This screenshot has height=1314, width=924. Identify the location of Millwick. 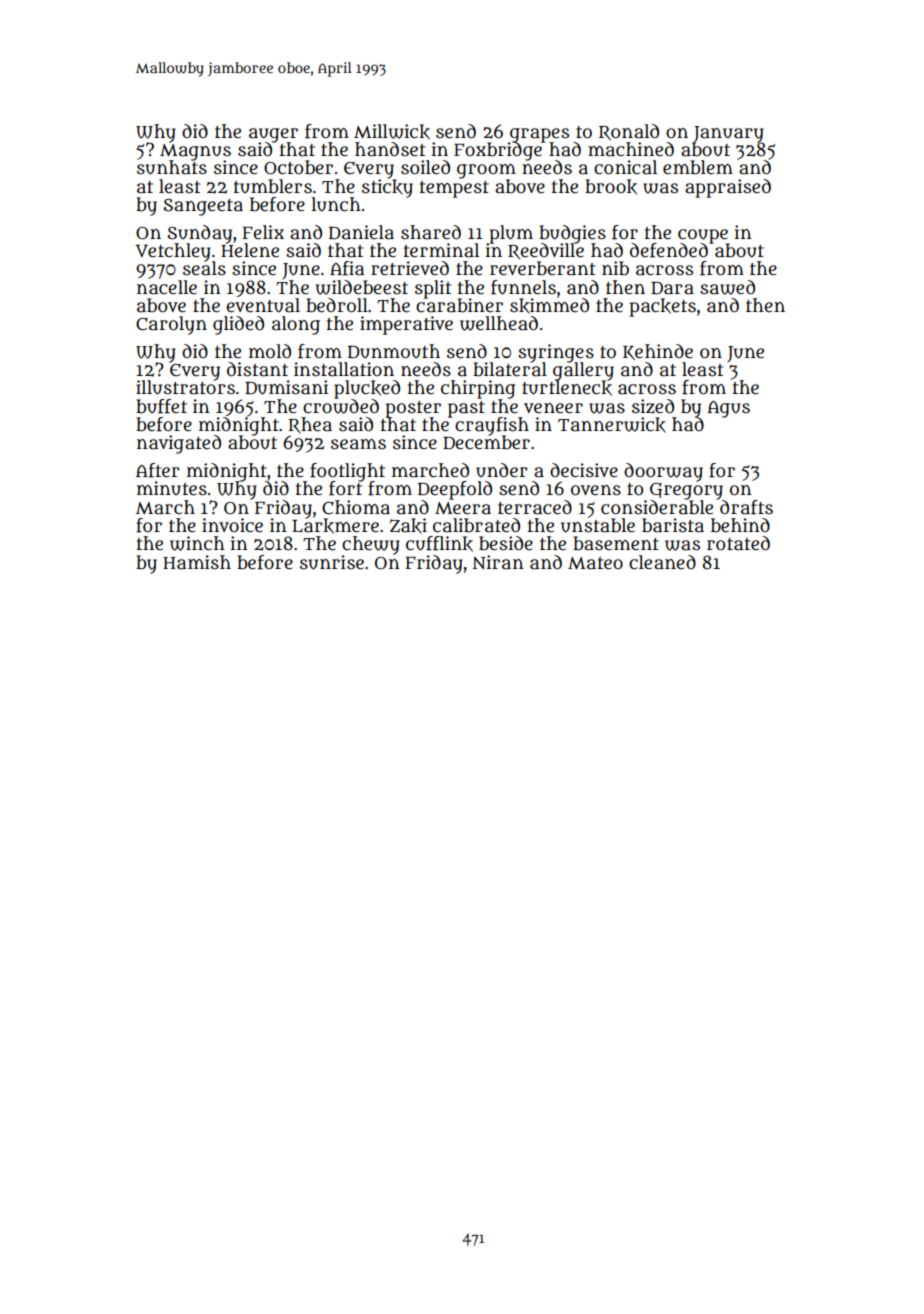
(392, 132).
